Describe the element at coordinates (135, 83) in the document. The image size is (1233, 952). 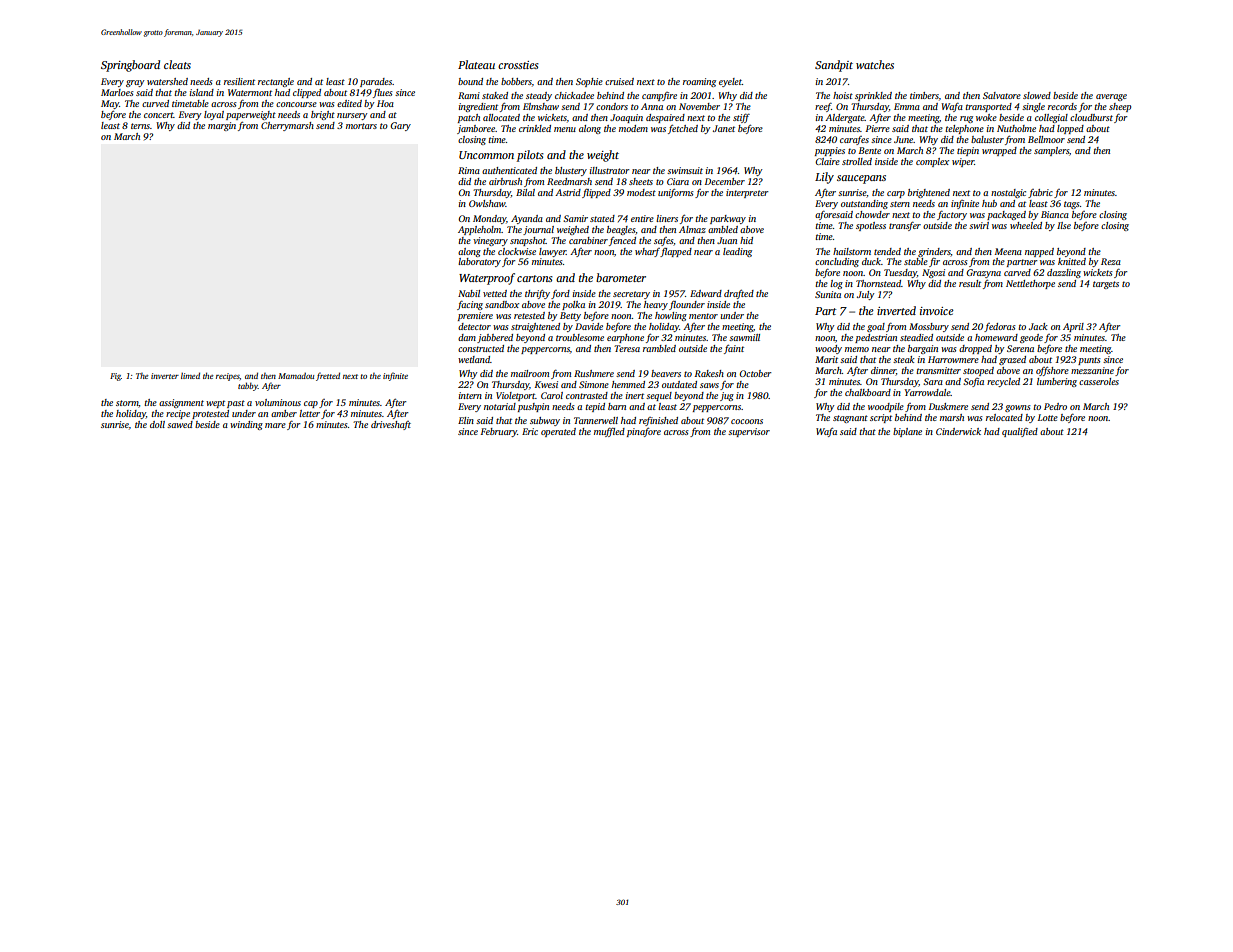
I see `gray` at that location.
